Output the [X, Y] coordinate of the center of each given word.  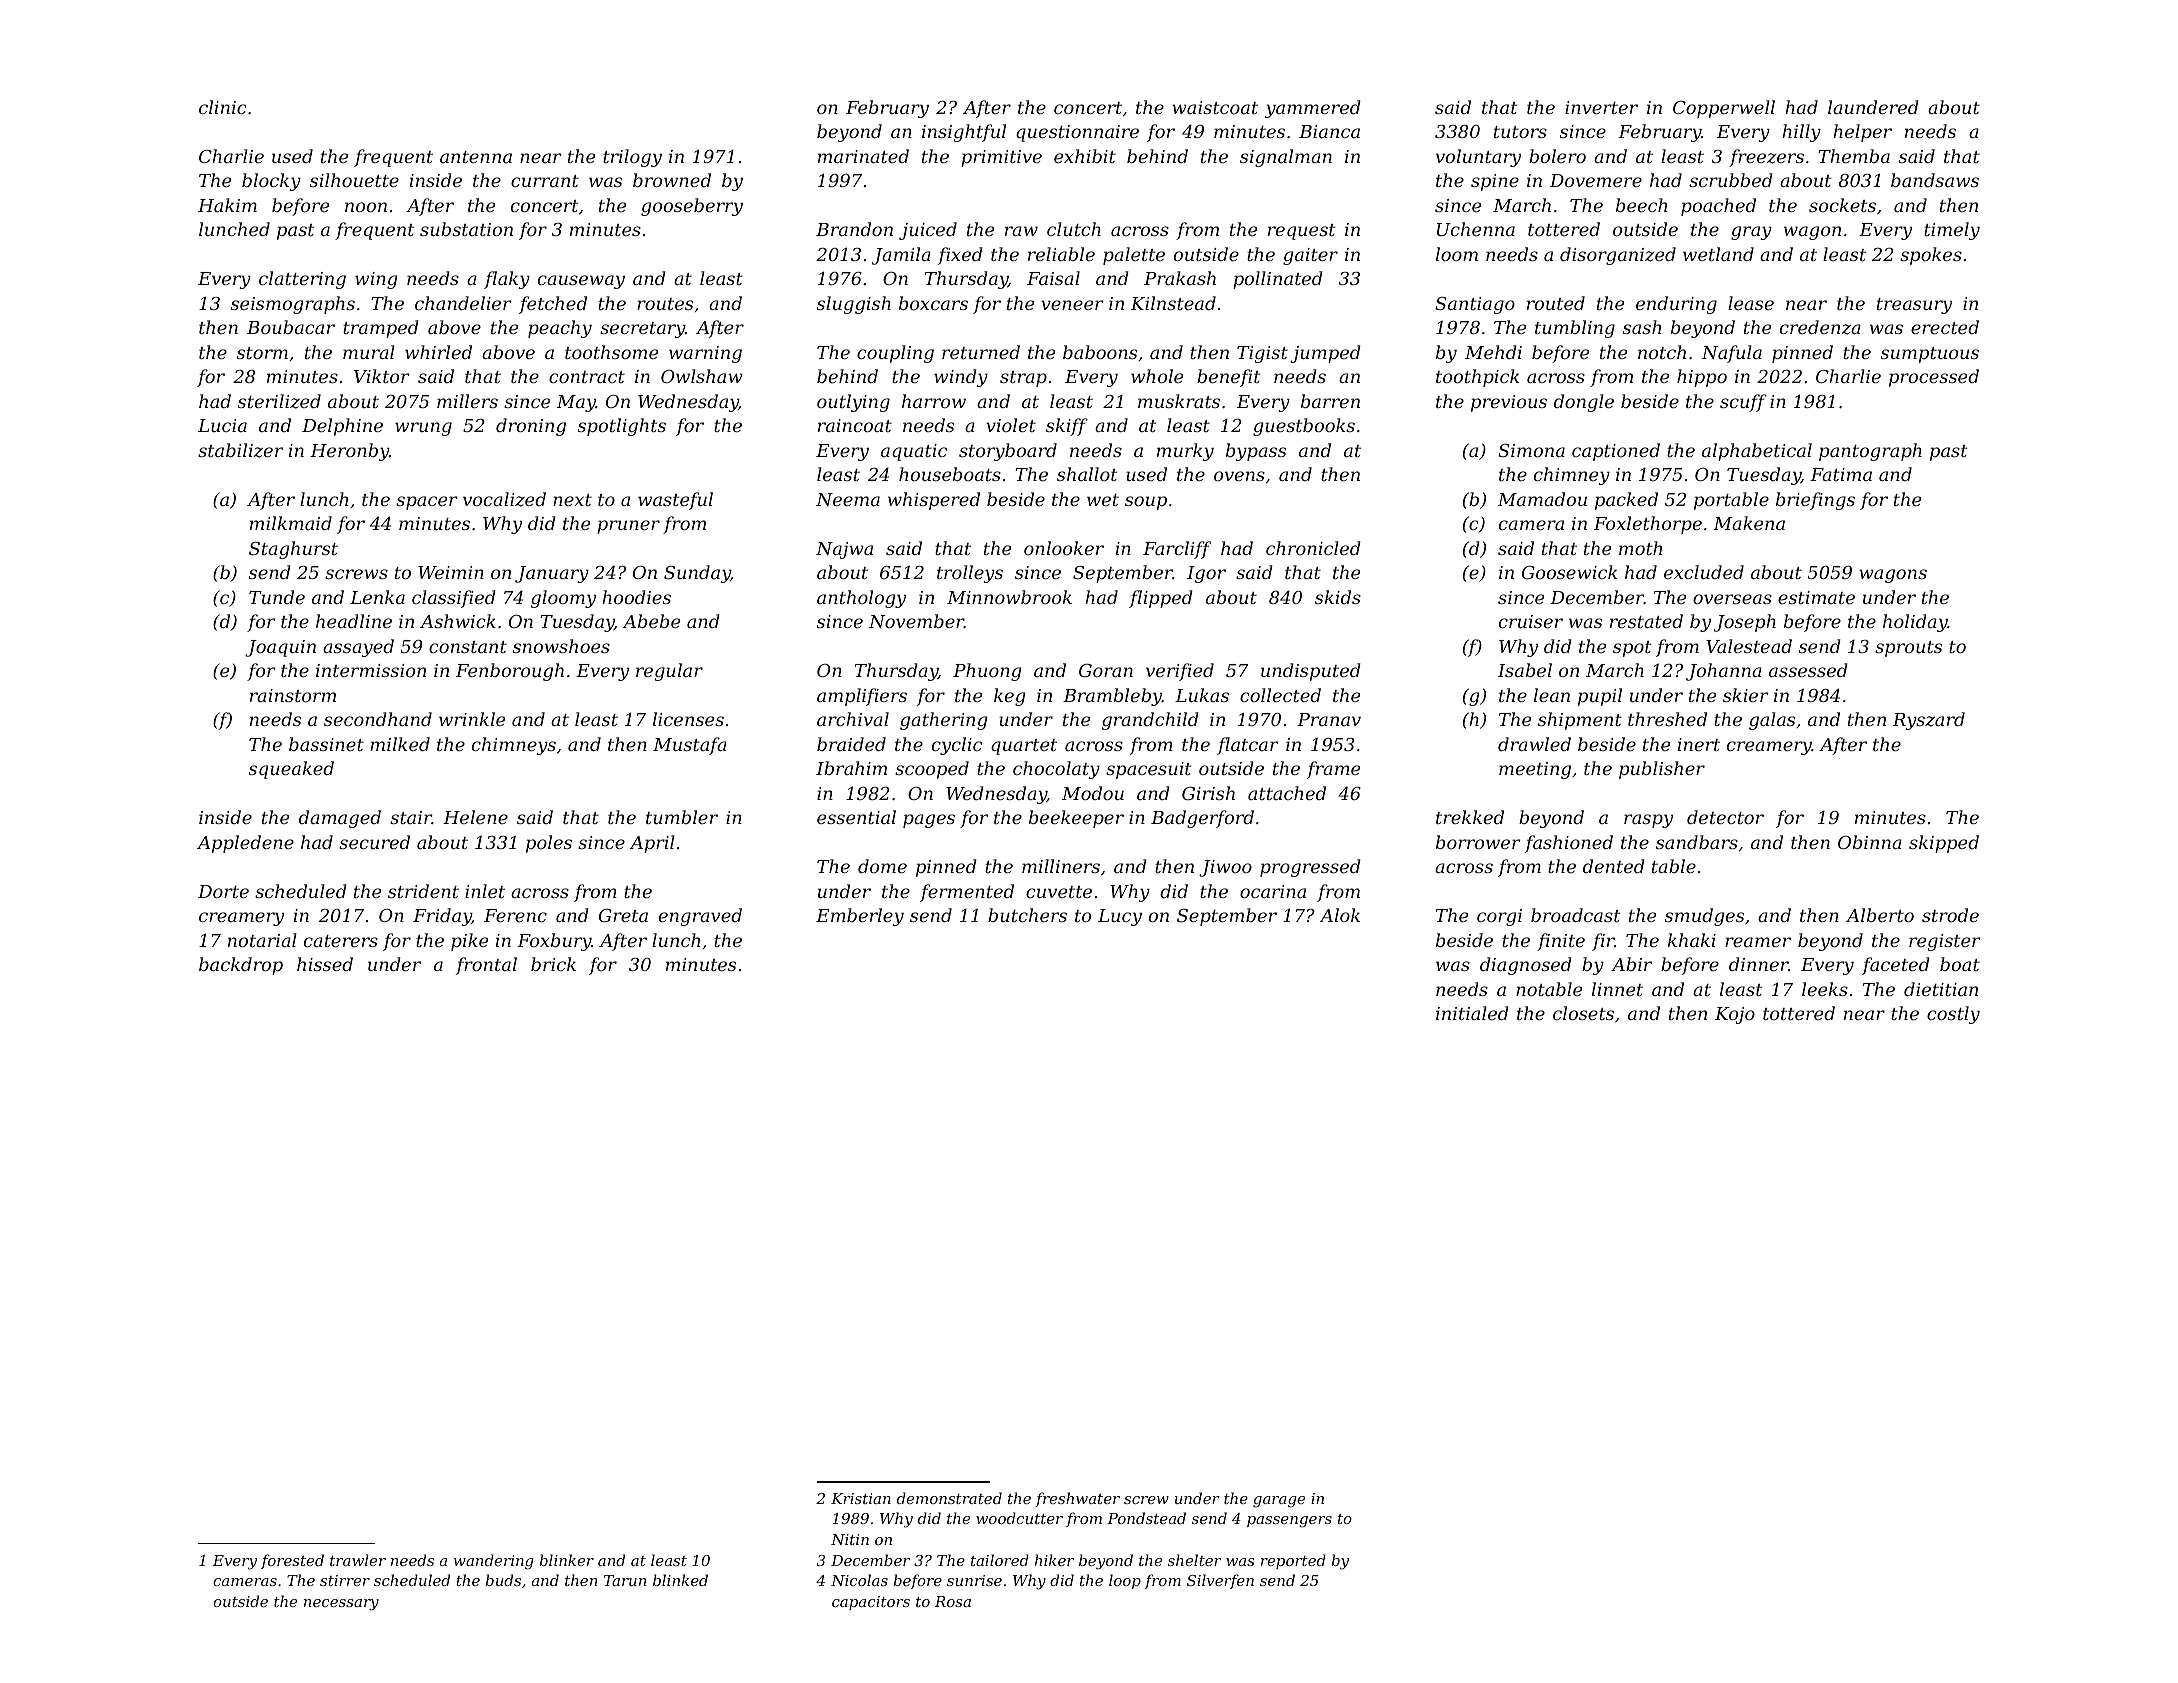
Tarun [625, 1580]
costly [1953, 1015]
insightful [964, 133]
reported [1293, 1561]
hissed [325, 964]
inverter [1601, 107]
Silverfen [1220, 1581]
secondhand [378, 719]
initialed [1472, 1013]
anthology [861, 599]
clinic [223, 107]
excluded [1704, 572]
